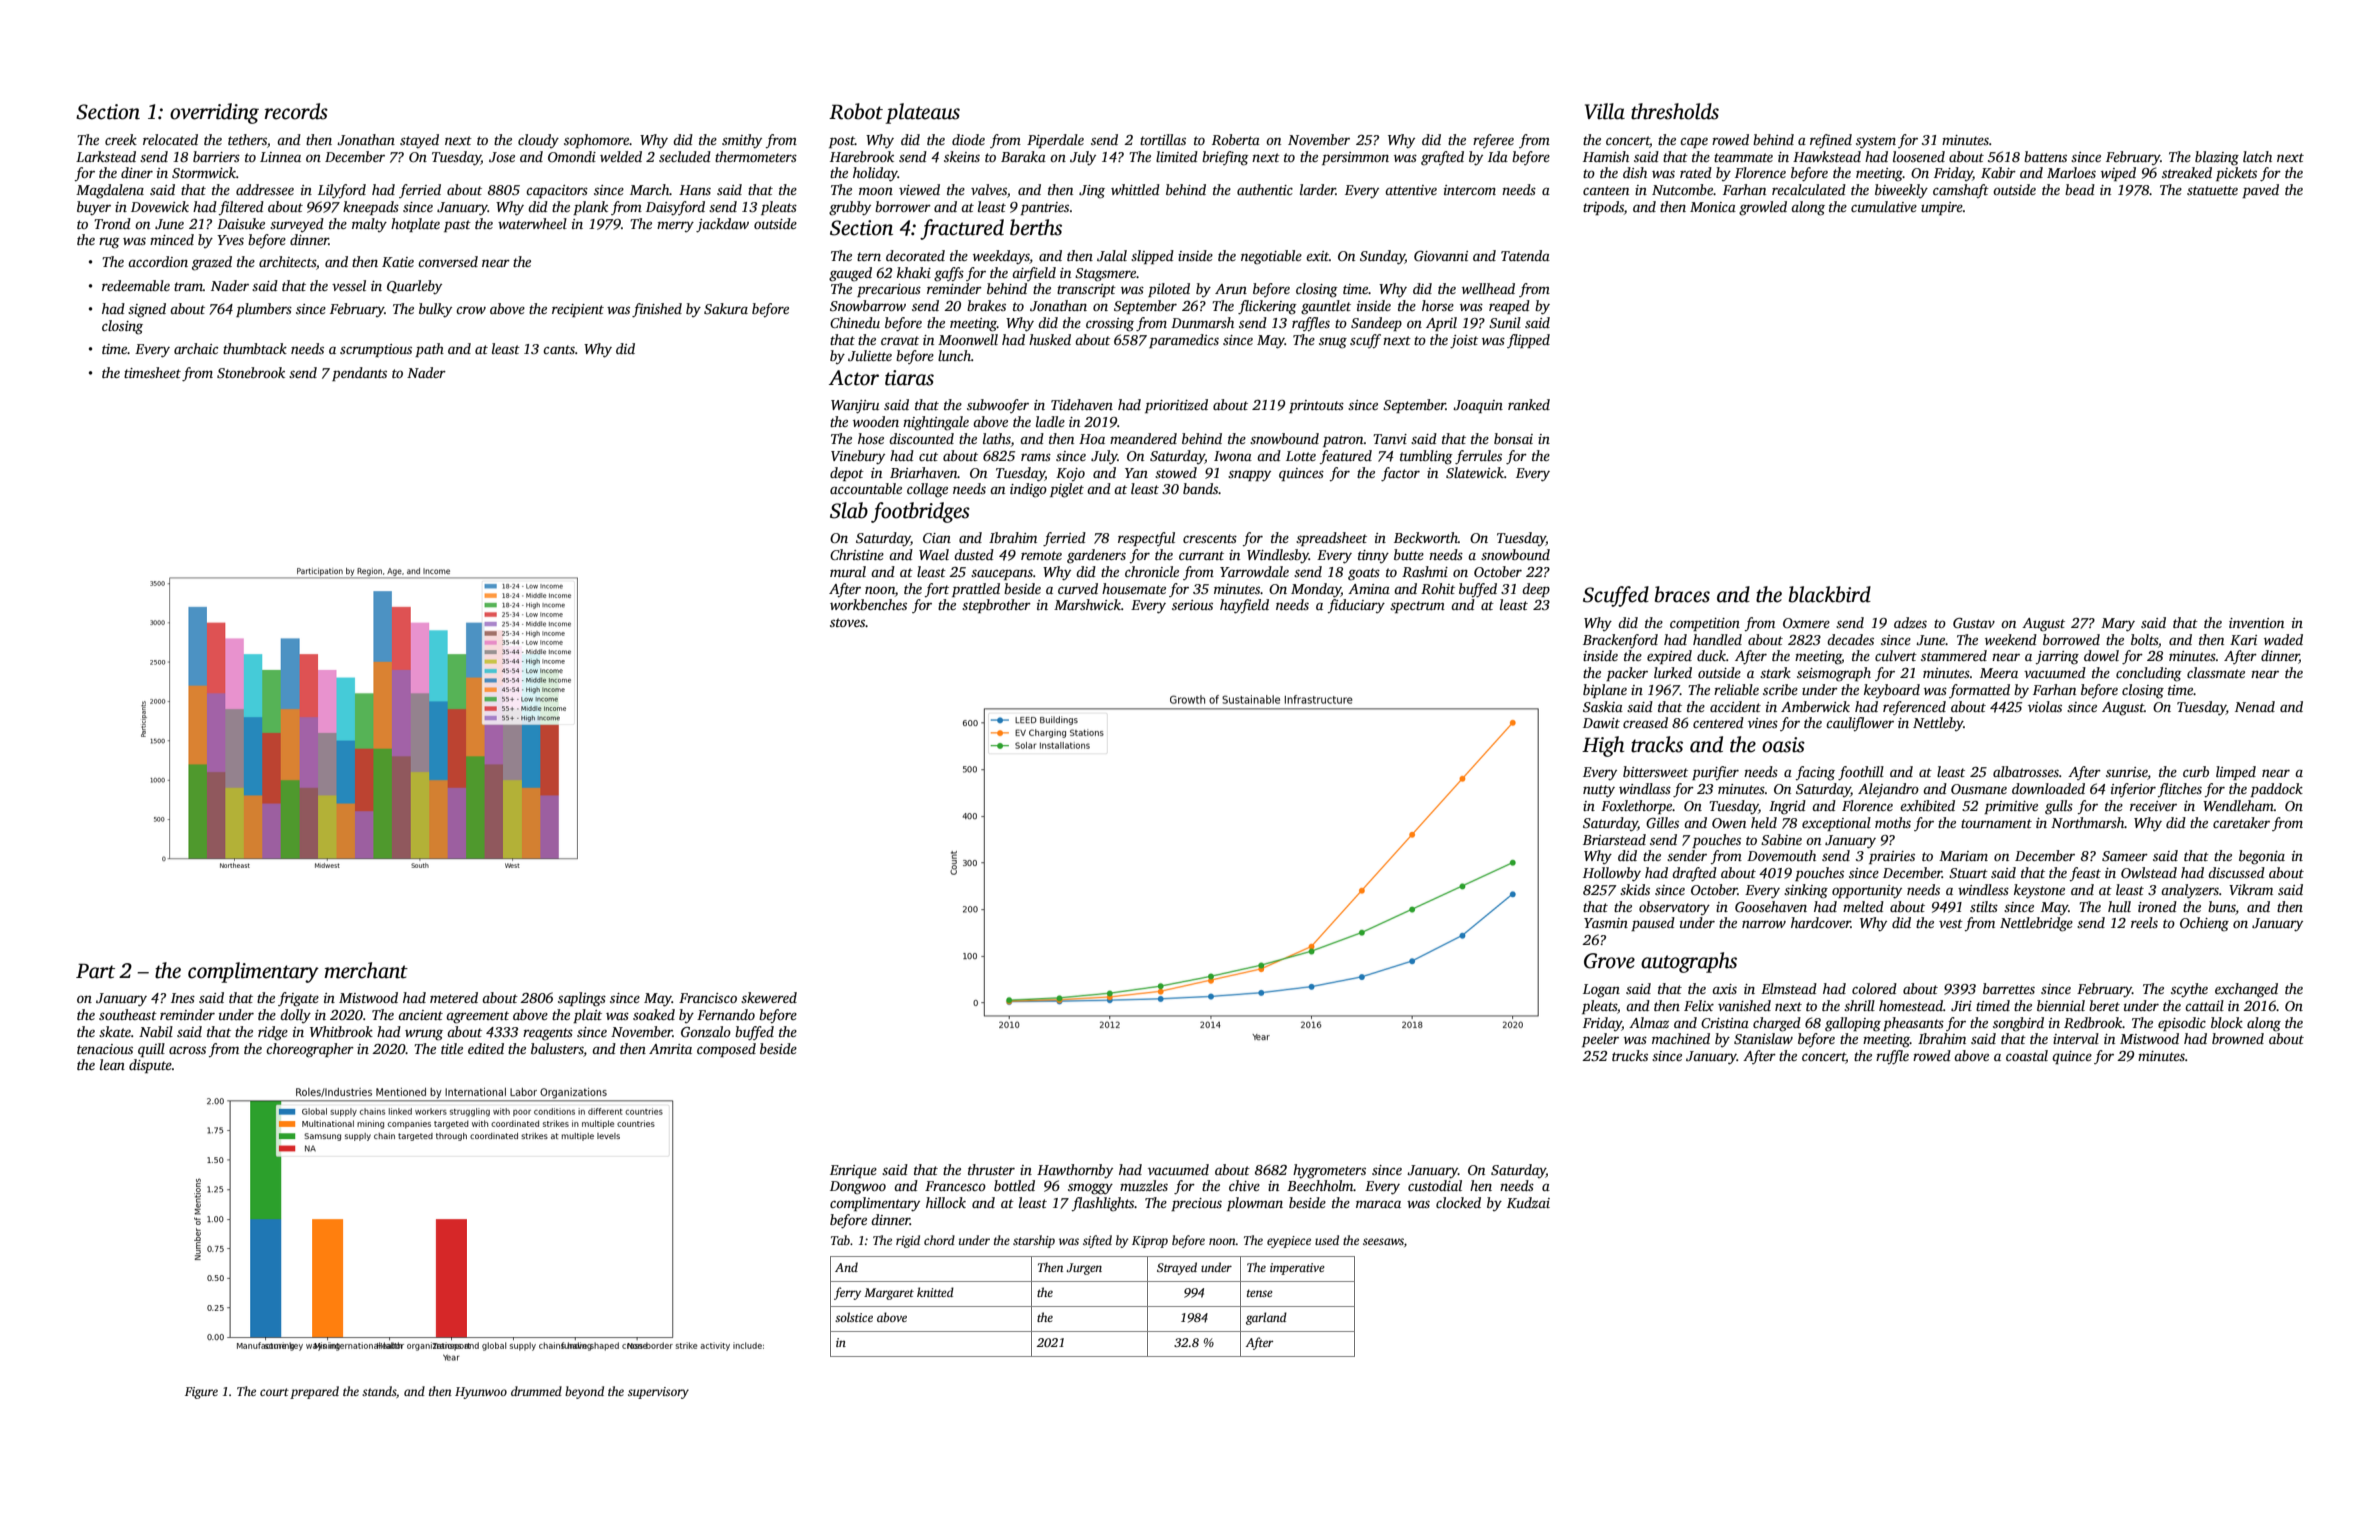  Describe the element at coordinates (366, 970) in the document. I see `merchant` at that location.
